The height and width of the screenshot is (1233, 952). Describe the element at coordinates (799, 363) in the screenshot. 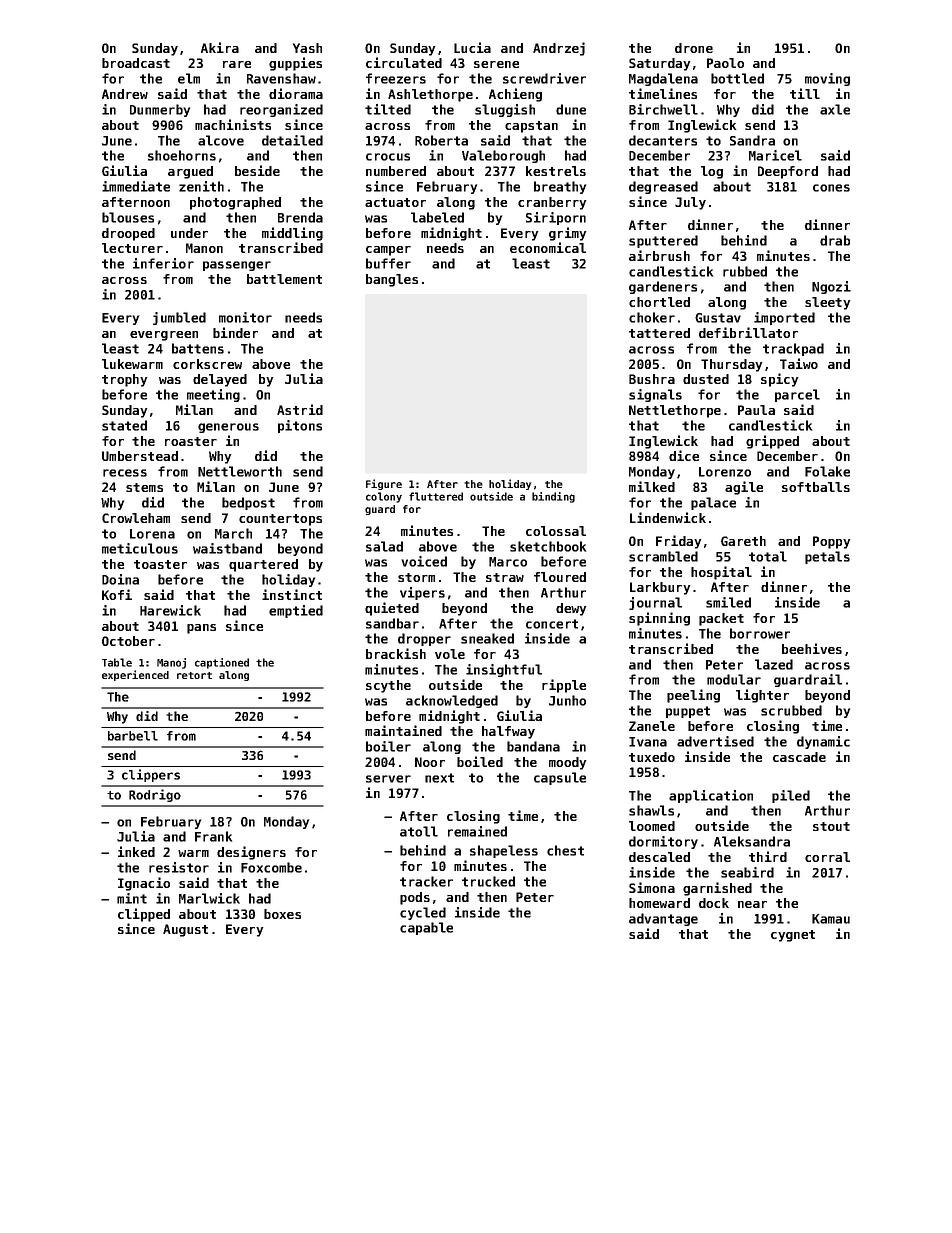

I see `Taiwo` at that location.
